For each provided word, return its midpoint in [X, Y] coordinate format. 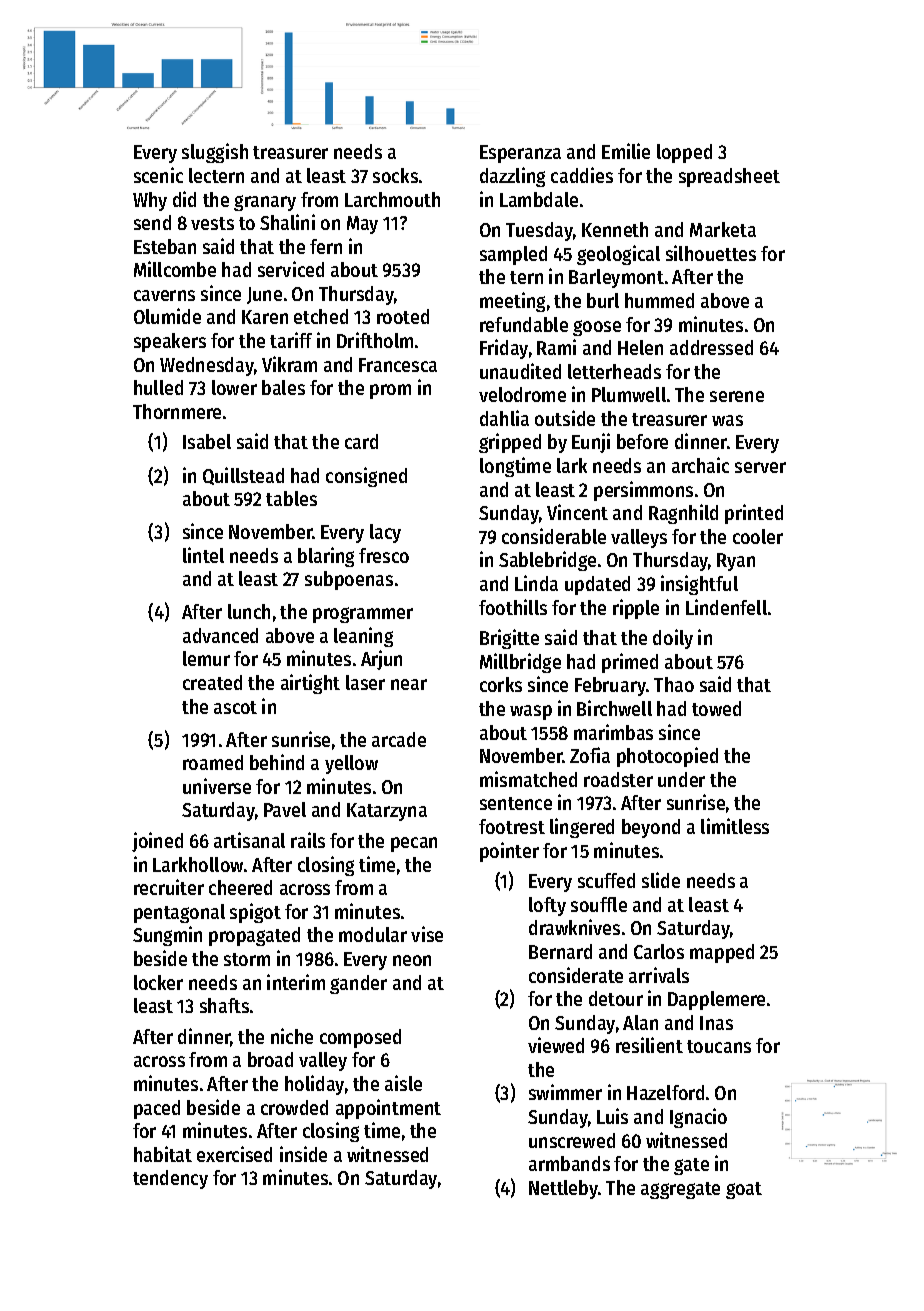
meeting [512, 302]
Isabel [207, 441]
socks [395, 175]
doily [673, 639]
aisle [403, 1083]
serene [737, 396]
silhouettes [711, 253]
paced [157, 1109]
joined [157, 842]
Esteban [165, 246]
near [409, 684]
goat [744, 1190]
